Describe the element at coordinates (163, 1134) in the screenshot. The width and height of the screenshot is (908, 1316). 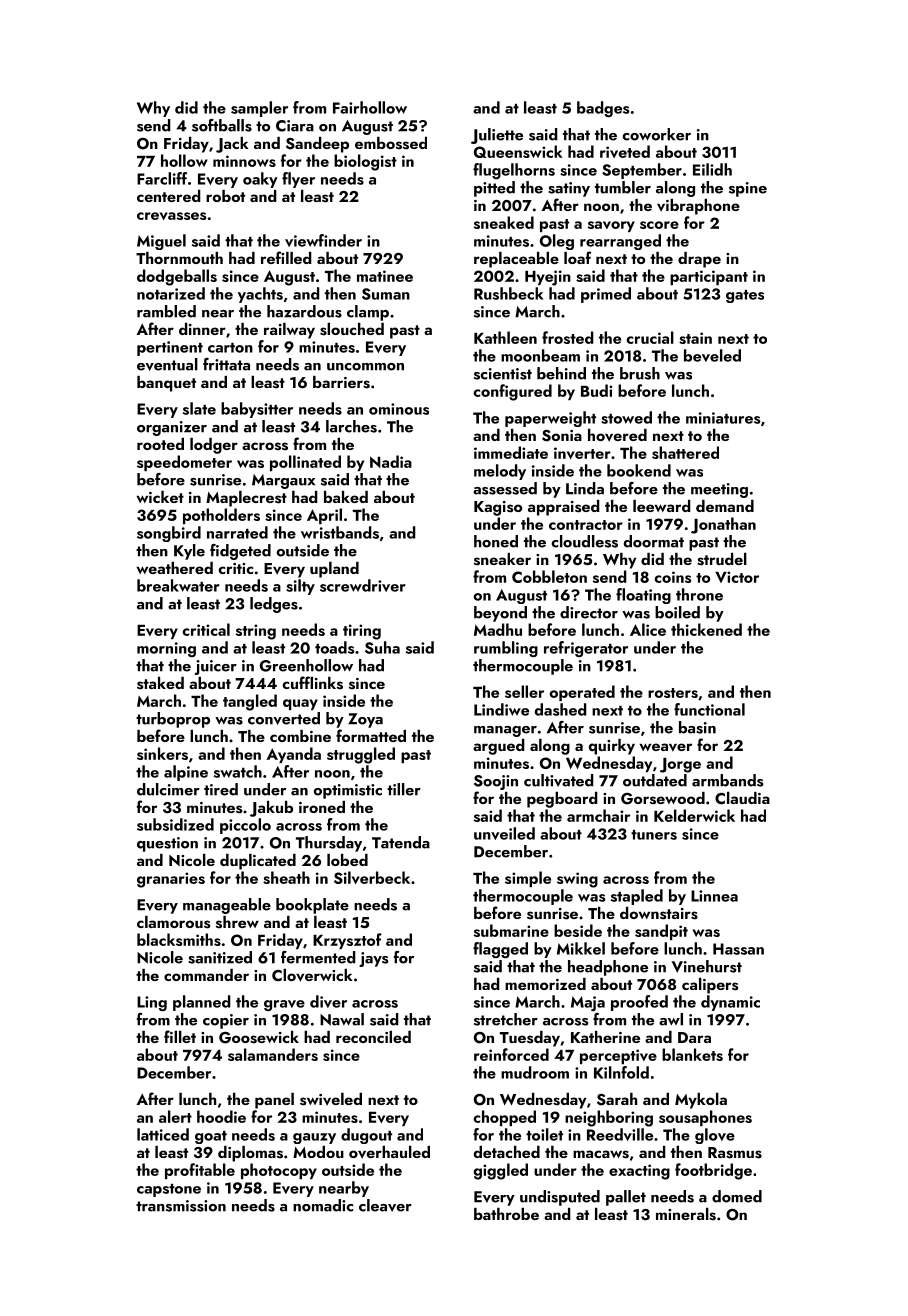
I see `latticed` at that location.
